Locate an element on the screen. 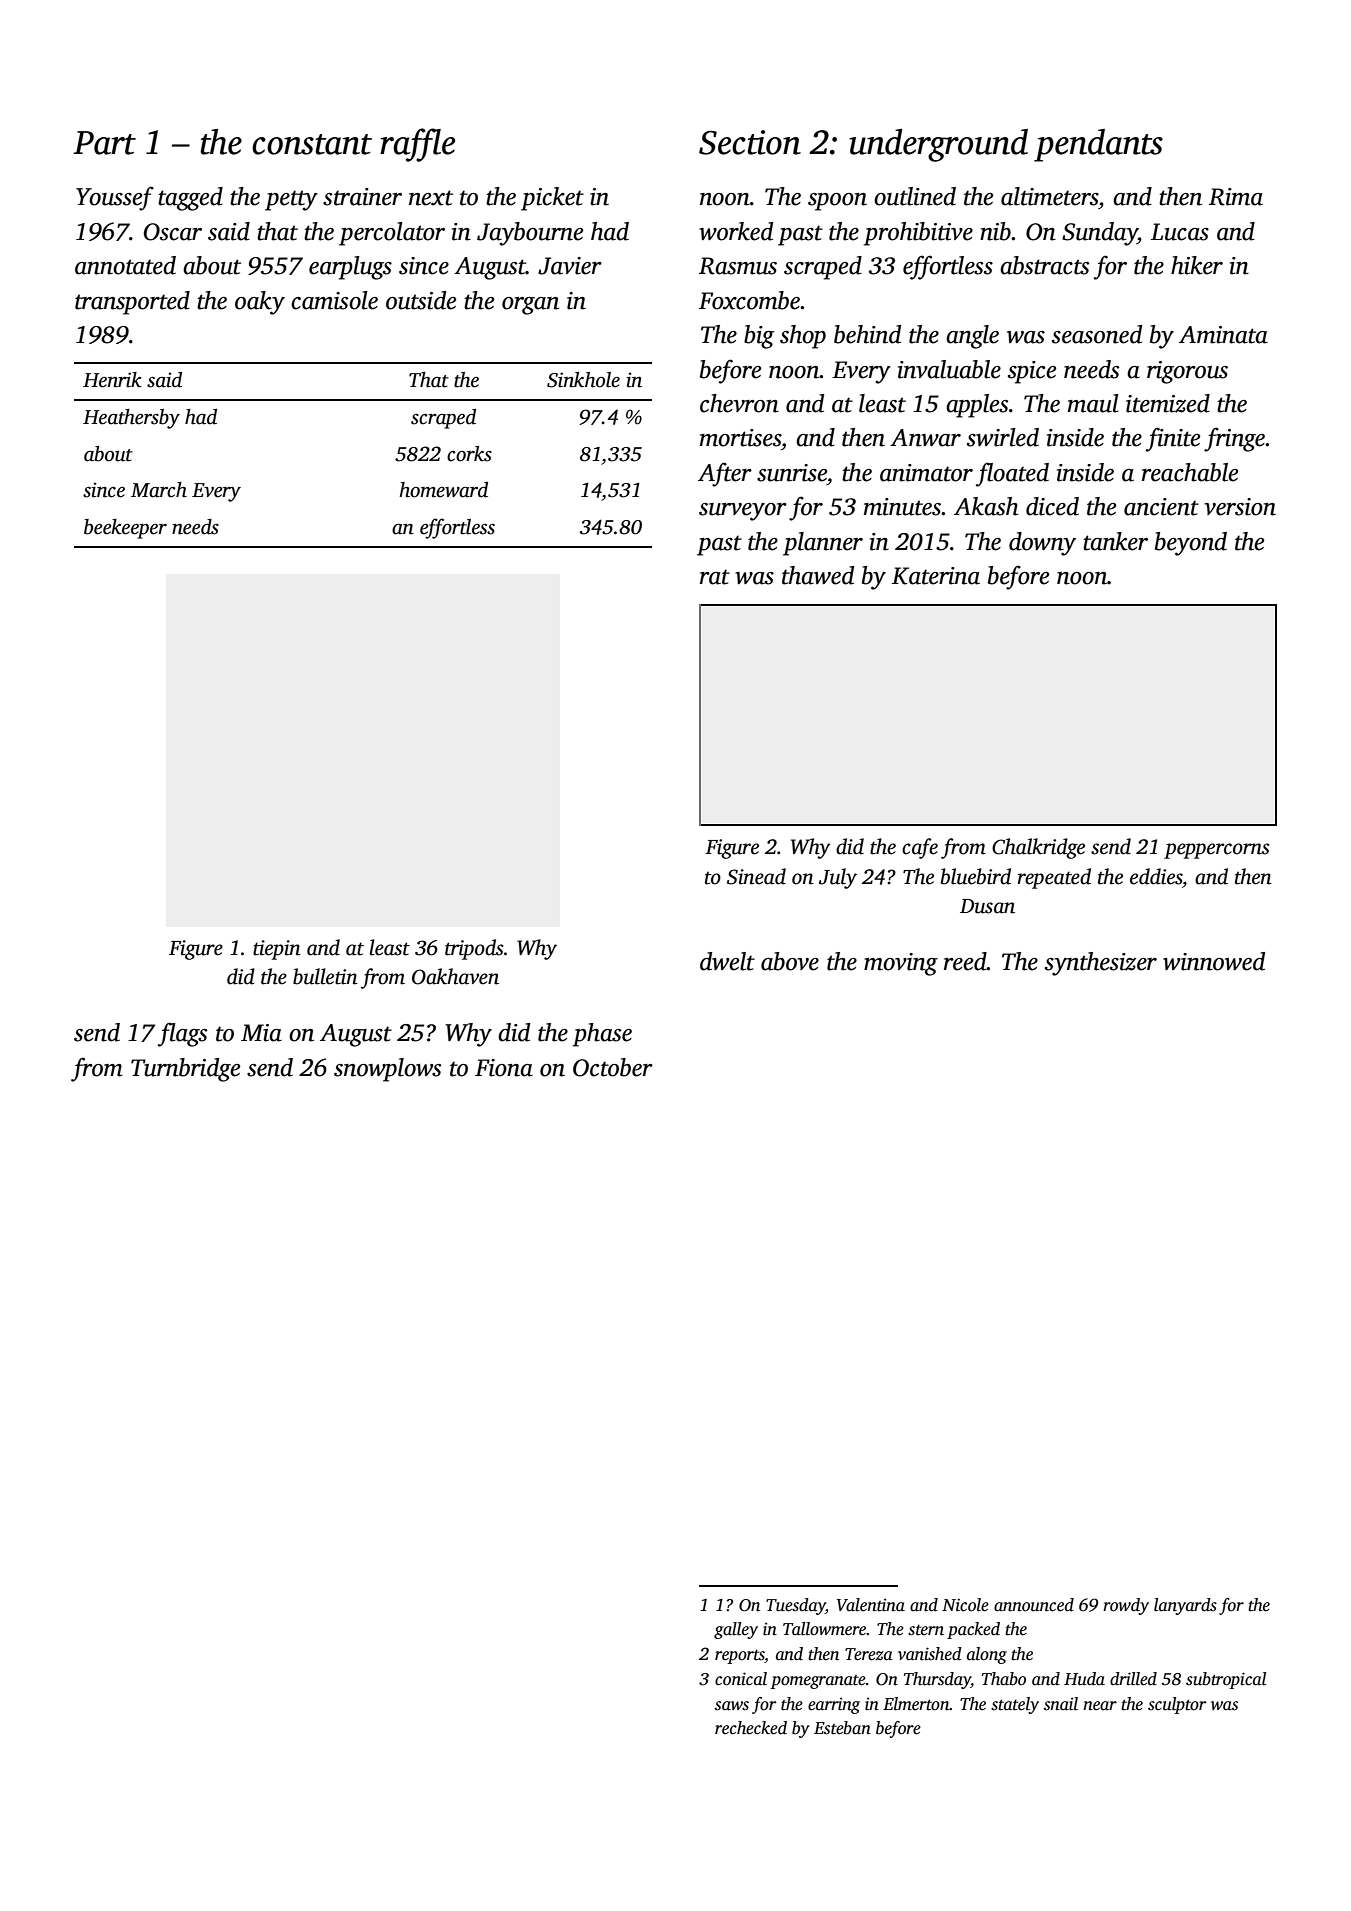 The image size is (1351, 1911). beekeeper is located at coordinates (125, 529).
